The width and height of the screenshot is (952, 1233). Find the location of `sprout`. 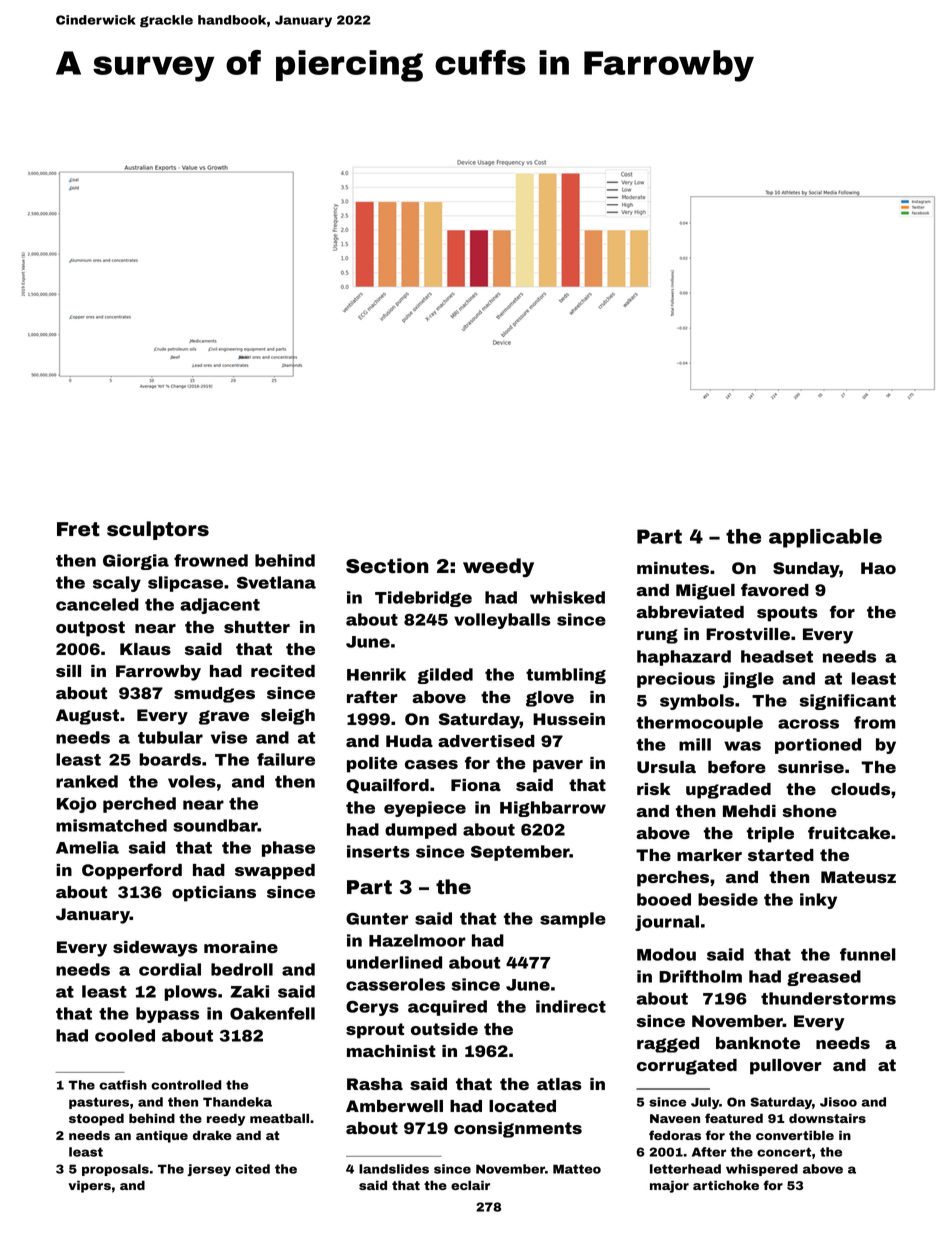

sprout is located at coordinates (375, 1031).
